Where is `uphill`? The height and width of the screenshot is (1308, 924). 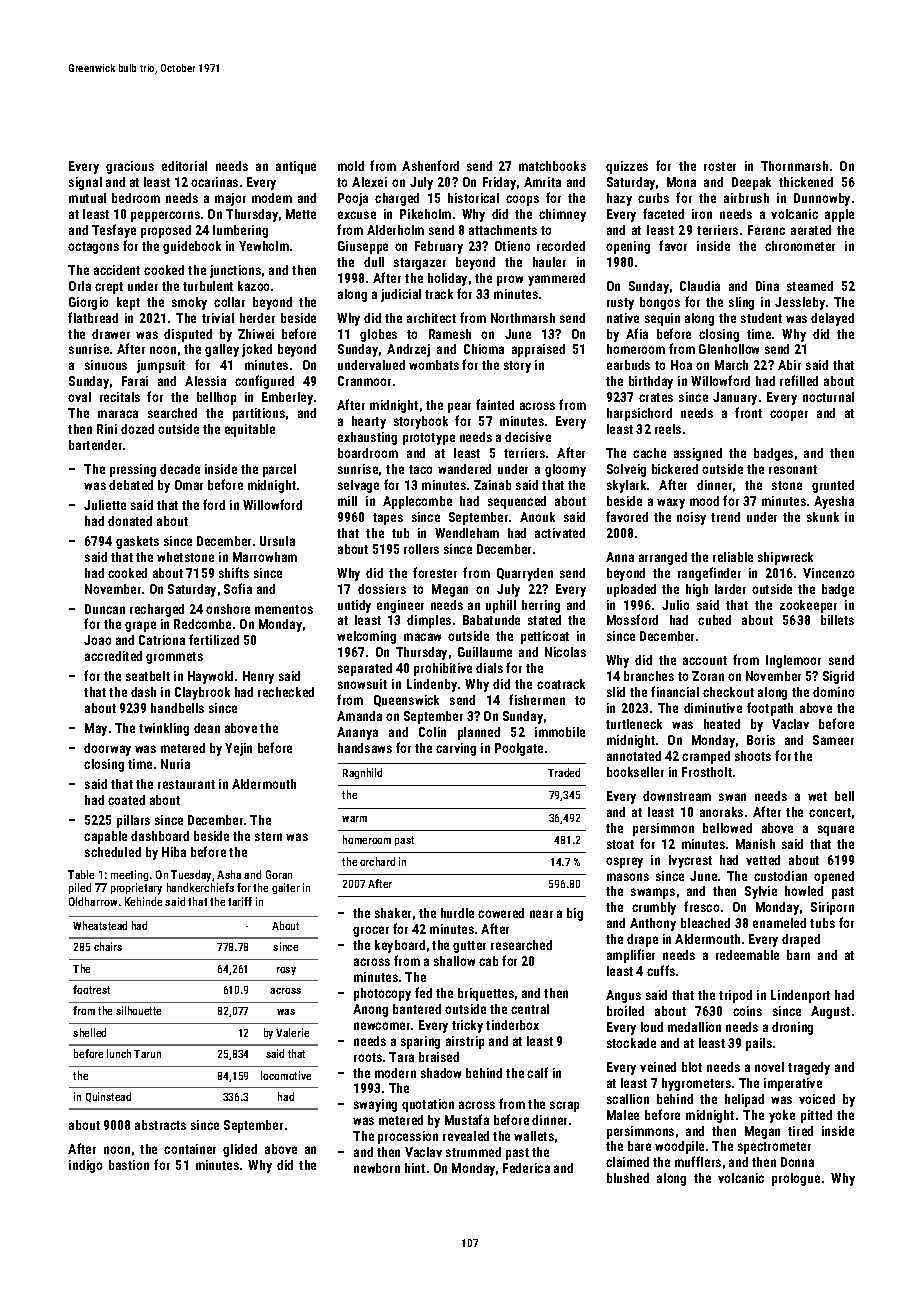
uphill is located at coordinates (501, 606).
